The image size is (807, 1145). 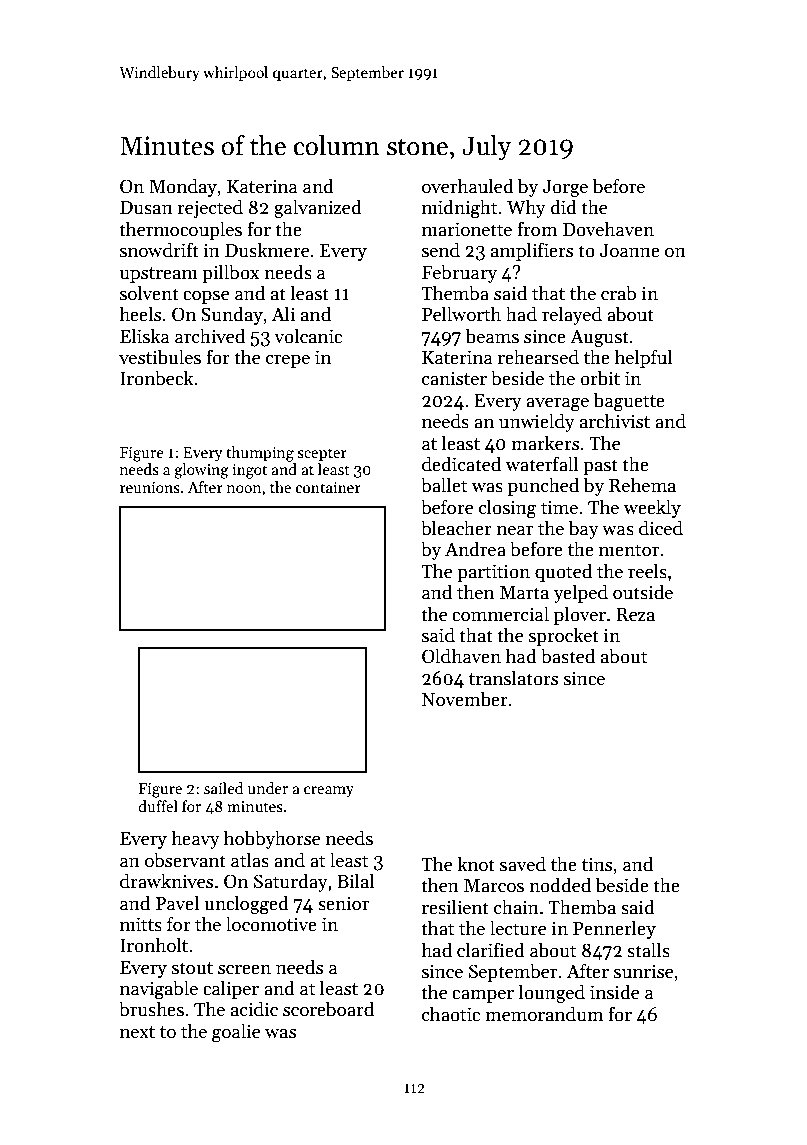 What do you see at coordinates (467, 229) in the image?
I see `marionette` at bounding box center [467, 229].
